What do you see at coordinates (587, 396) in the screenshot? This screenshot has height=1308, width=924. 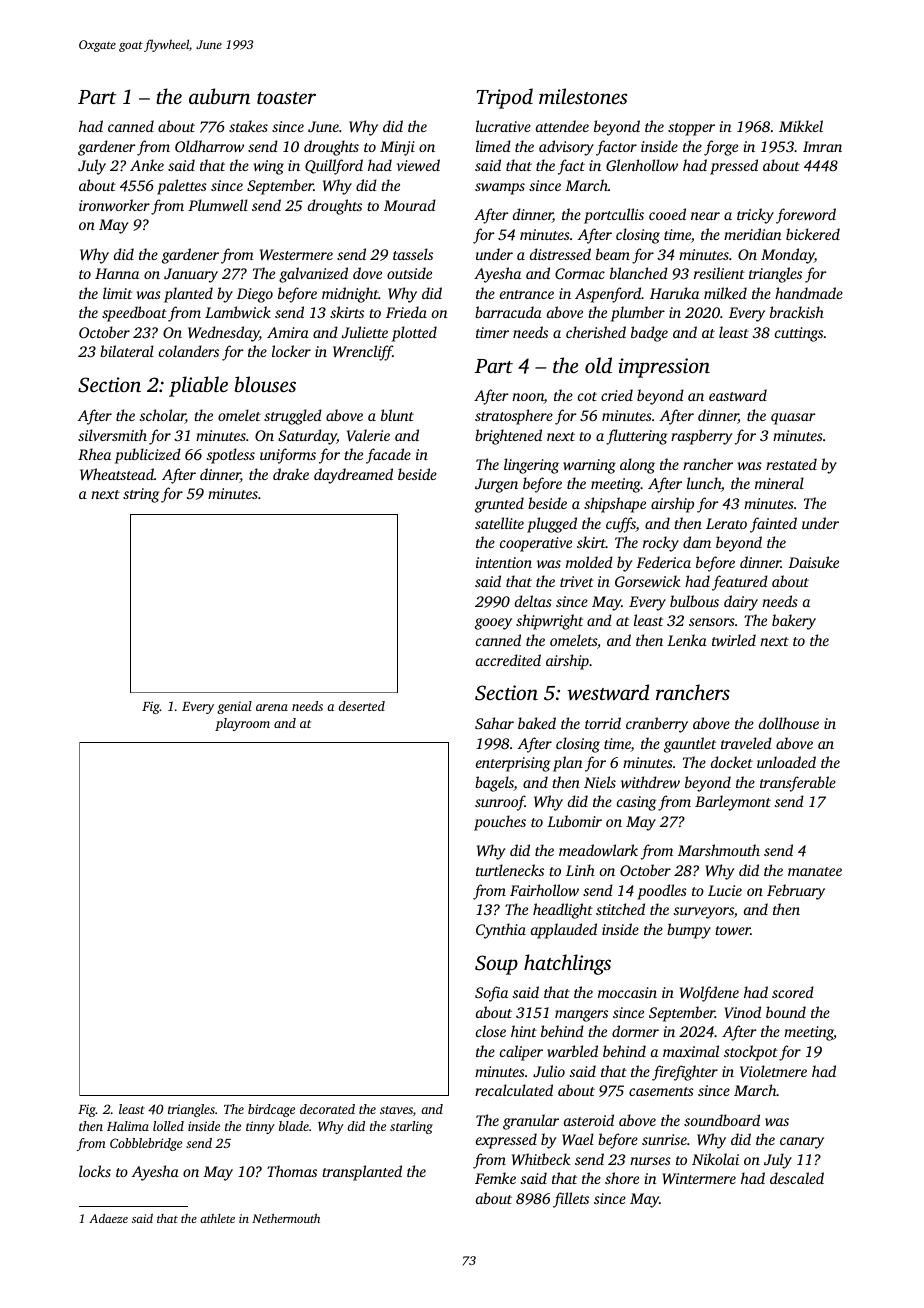 I see `cot` at bounding box center [587, 396].
